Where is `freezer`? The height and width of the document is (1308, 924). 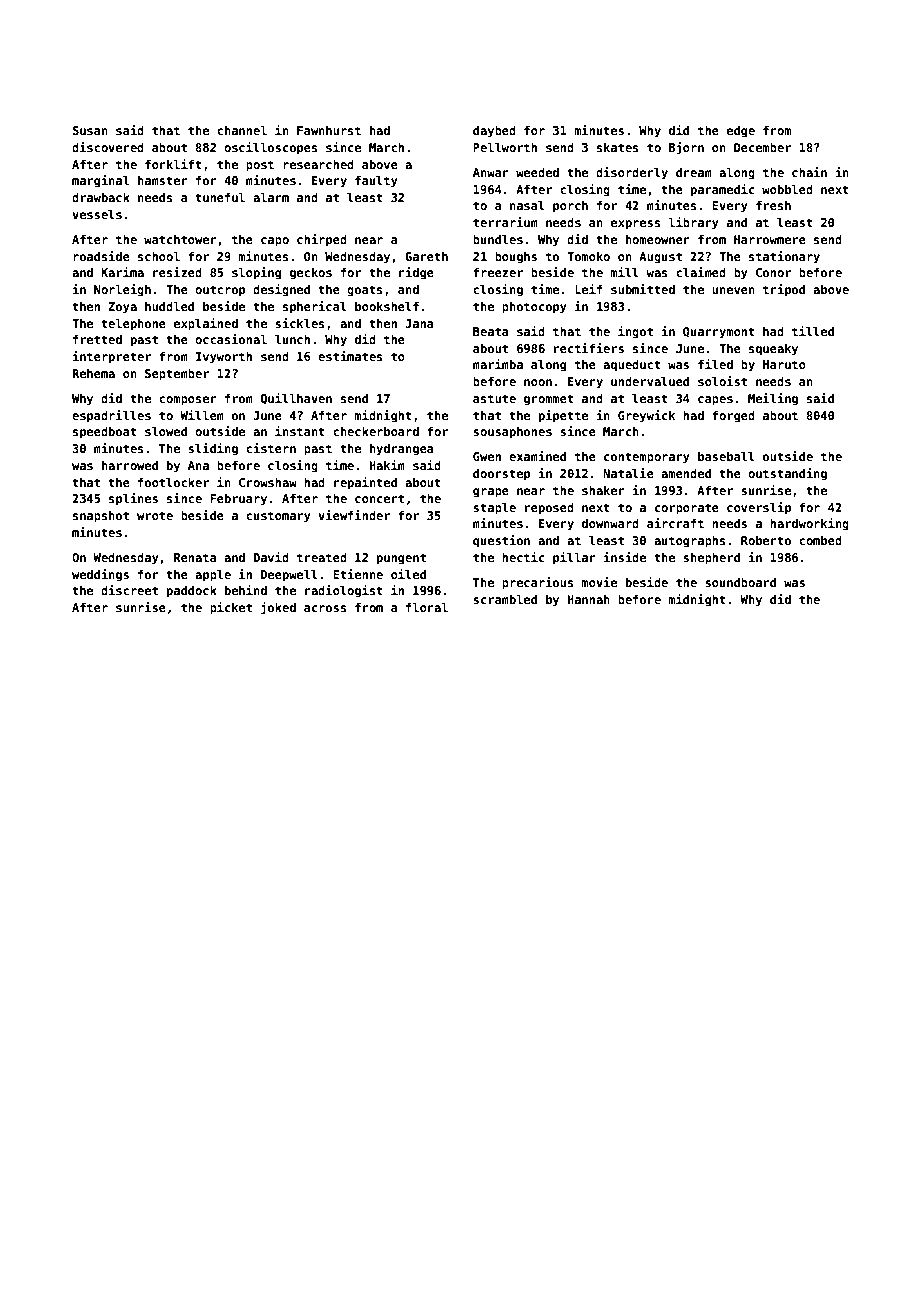
freezer is located at coordinates (498, 272).
